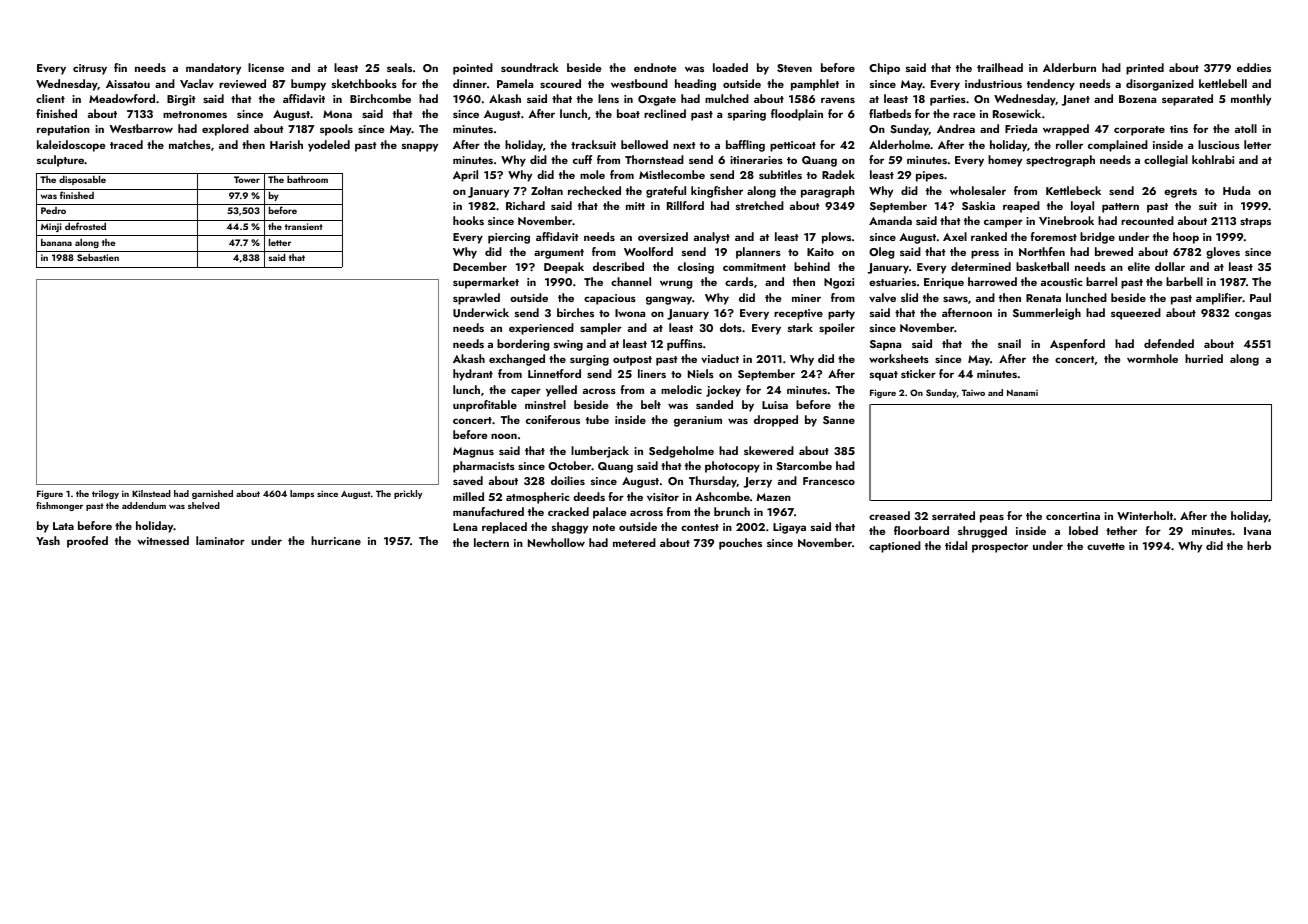  What do you see at coordinates (1145, 515) in the screenshot?
I see `Winterholt` at bounding box center [1145, 515].
